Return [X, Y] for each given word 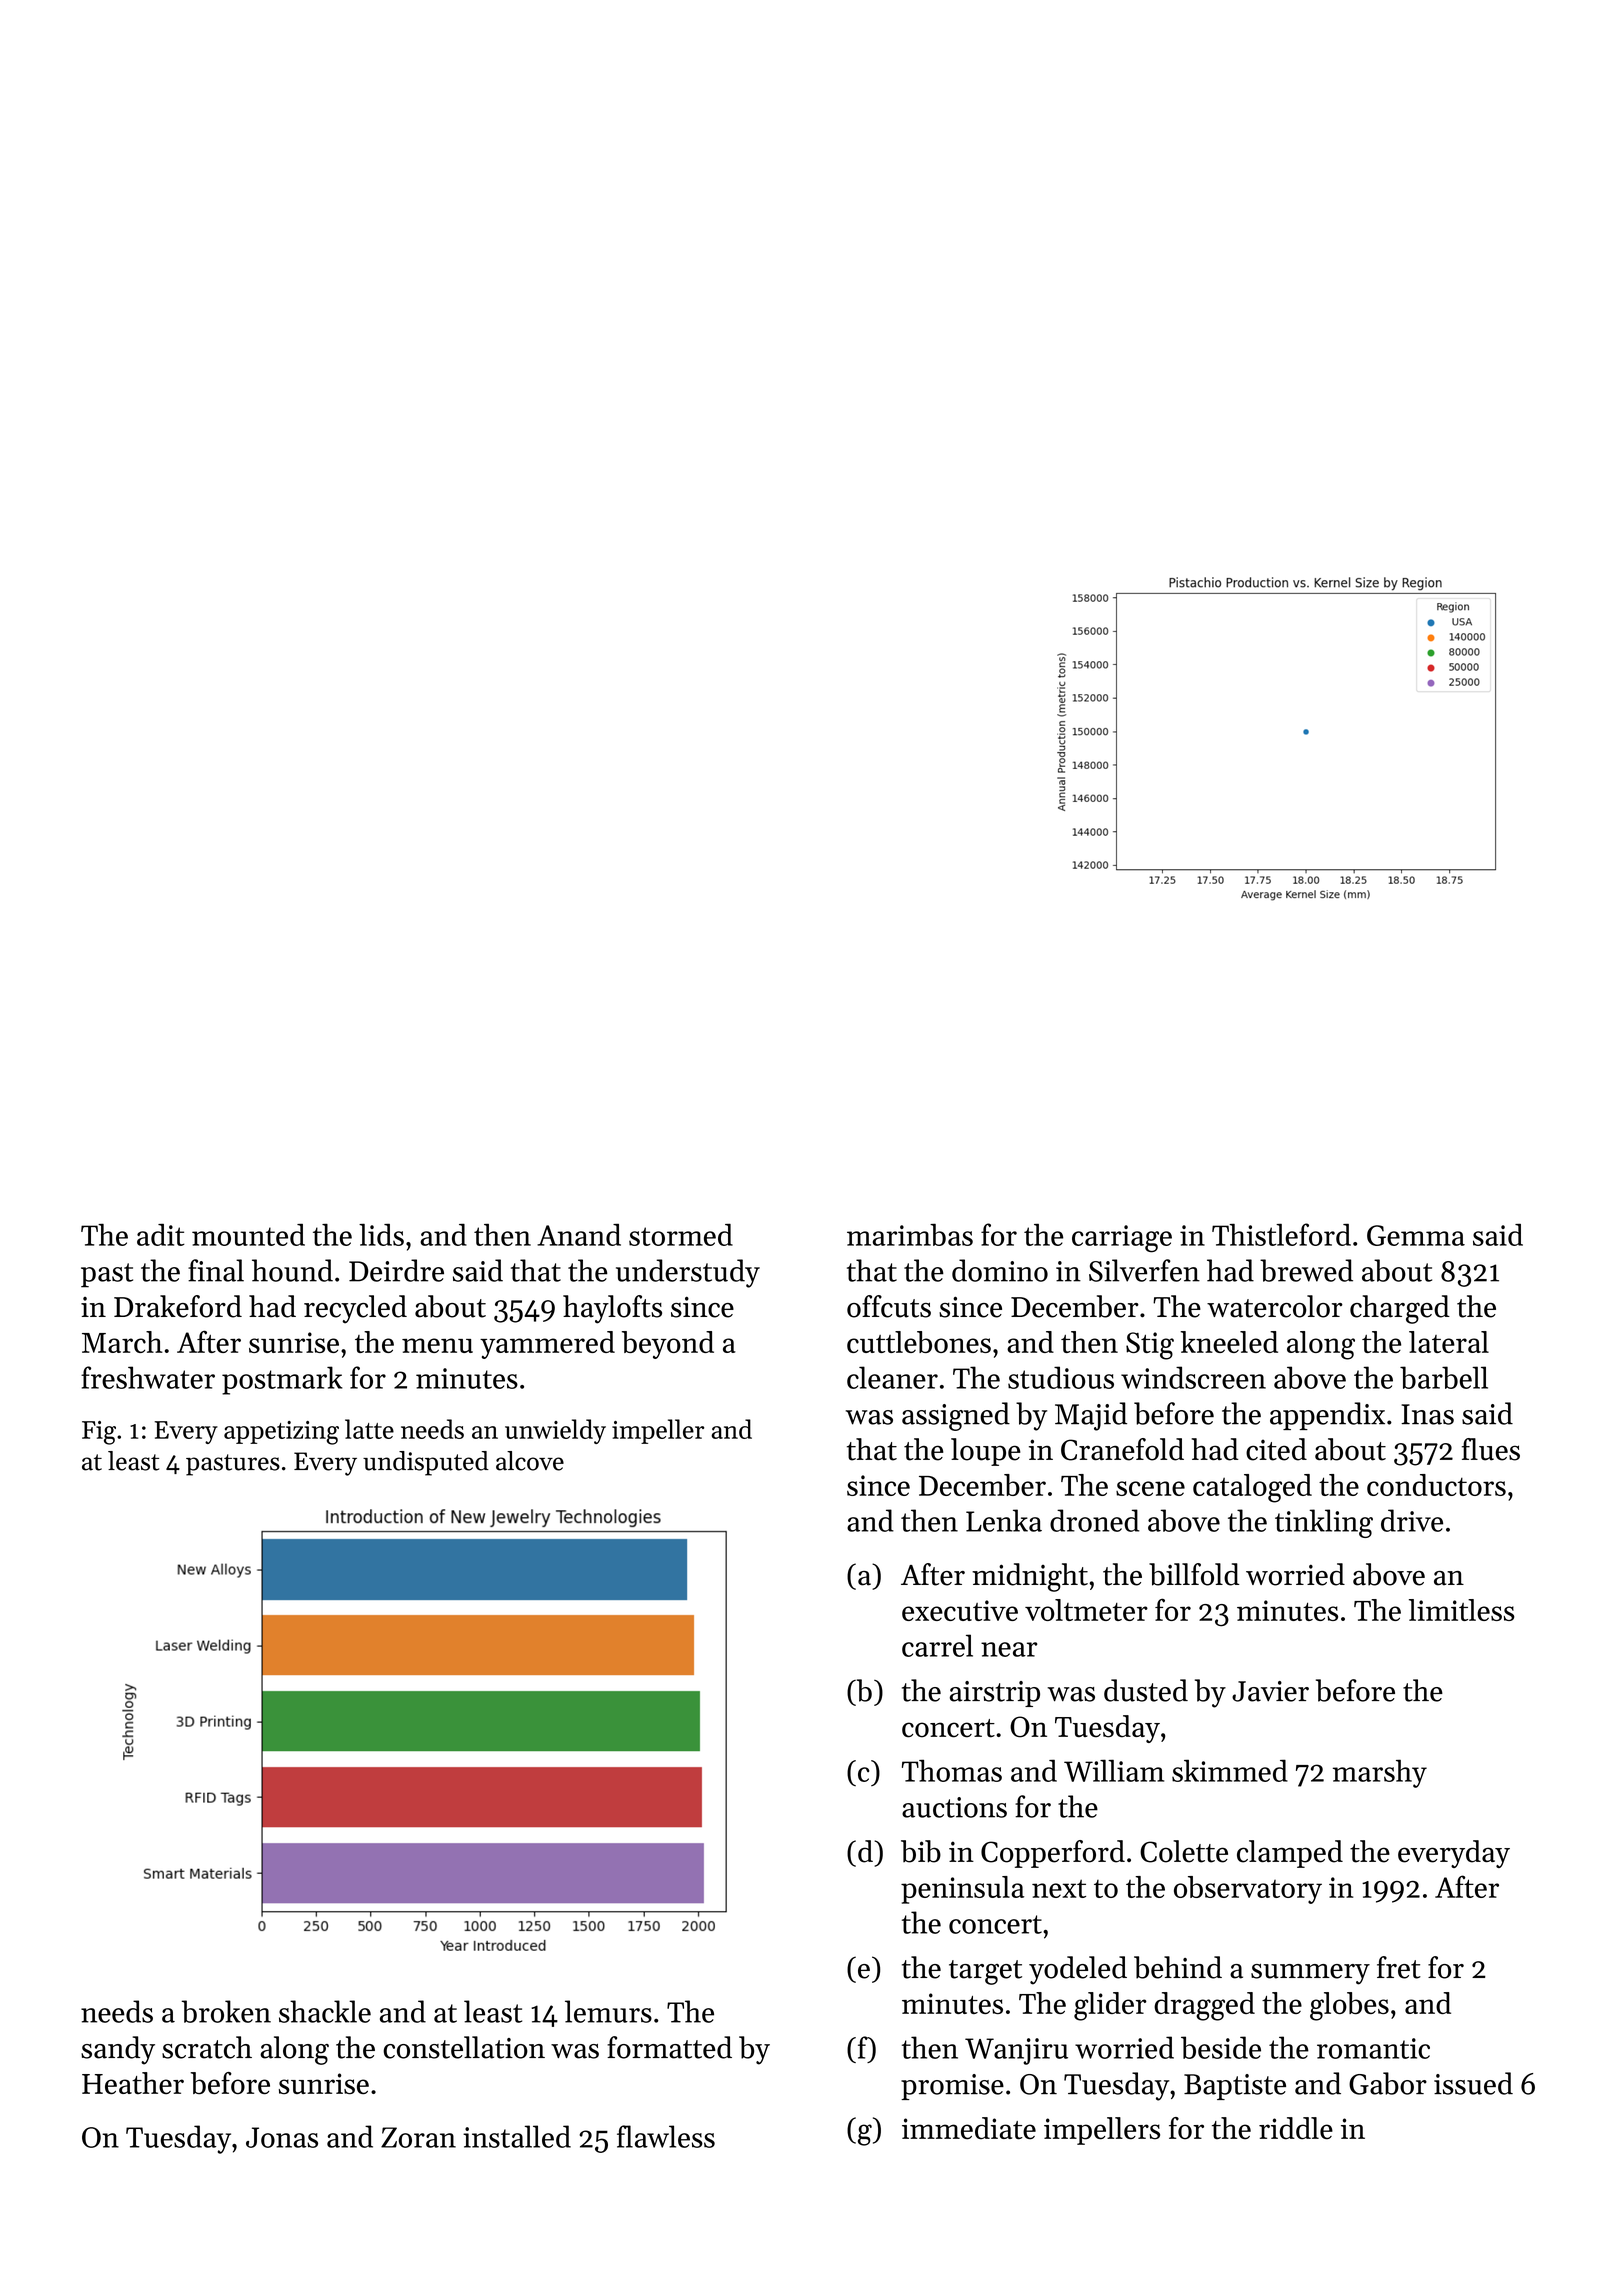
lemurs [608, 2011]
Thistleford [1281, 1234]
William [1114, 1770]
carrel [937, 1645]
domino [1000, 1270]
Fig [99, 1433]
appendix [1327, 1416]
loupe [986, 1452]
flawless [666, 2136]
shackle [325, 2011]
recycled [355, 1309]
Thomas [952, 1770]
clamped [1290, 1854]
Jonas [282, 2137]
